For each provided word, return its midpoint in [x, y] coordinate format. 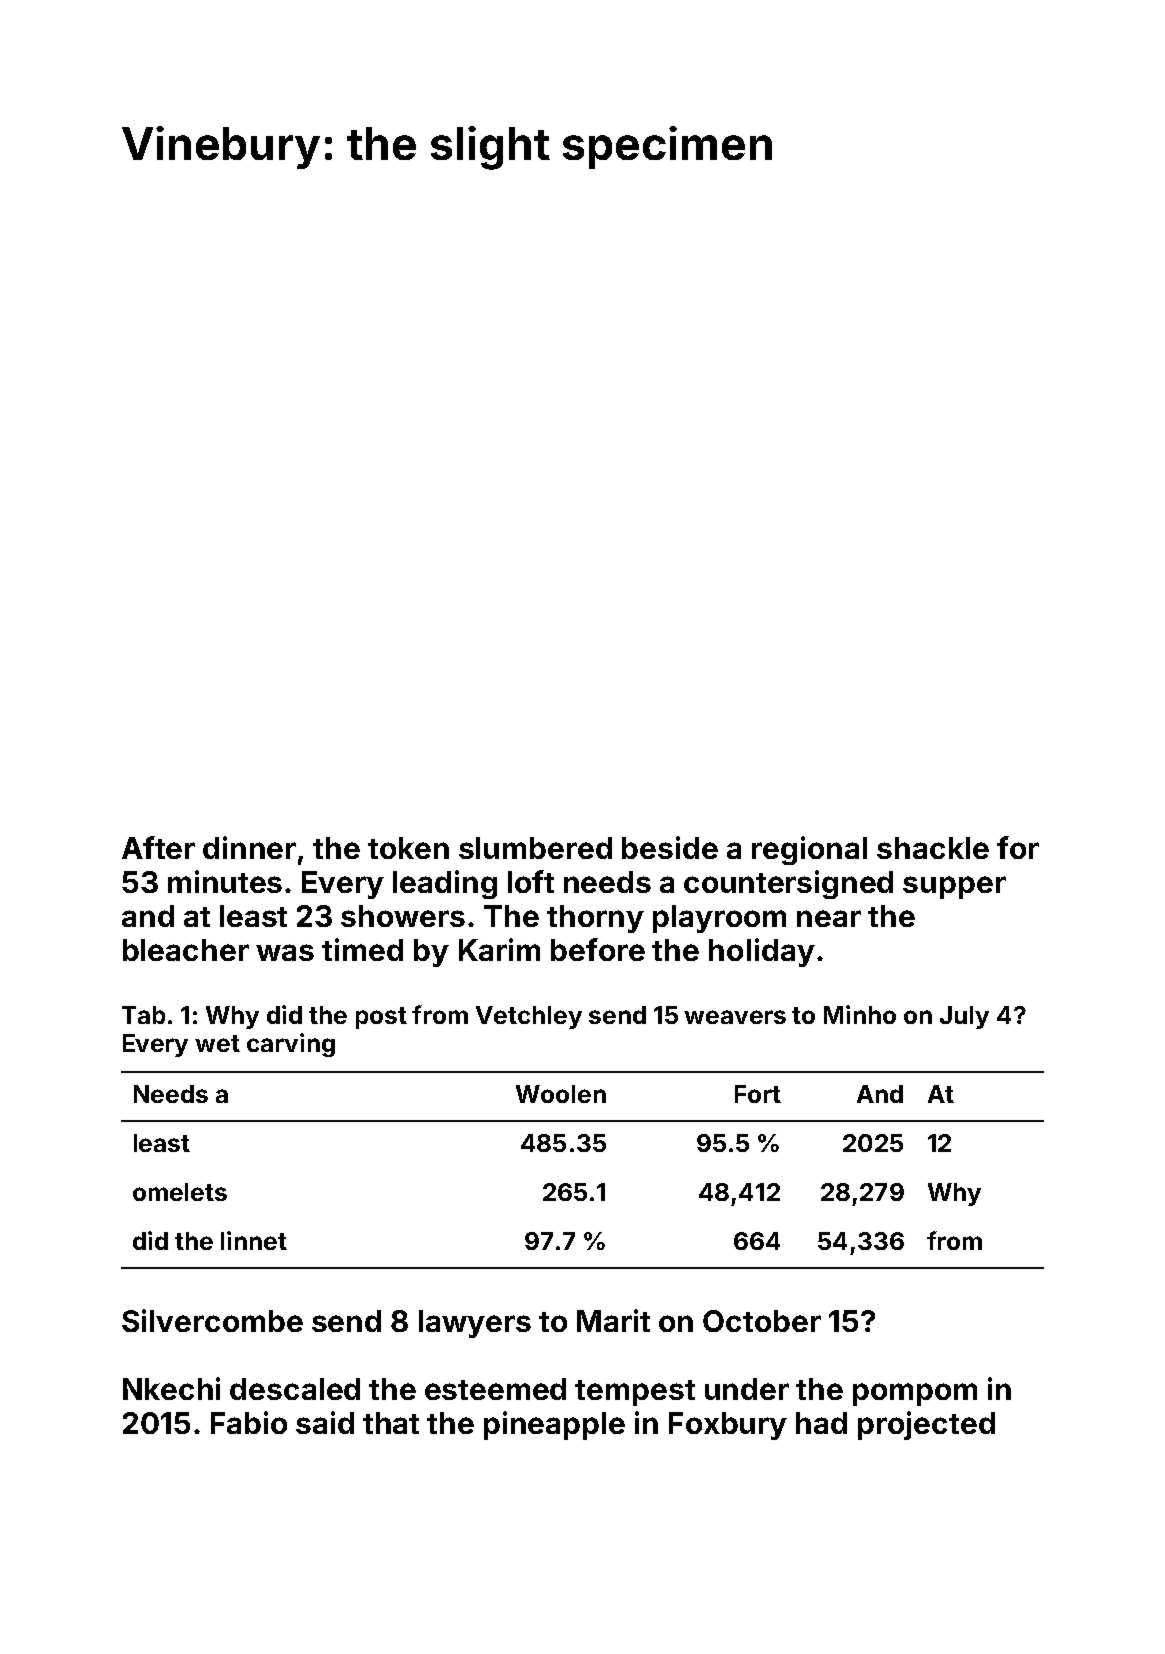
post [381, 1018]
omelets [180, 1192]
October [762, 1321]
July [964, 1017]
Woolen [561, 1094]
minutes [225, 881]
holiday [762, 952]
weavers [735, 1017]
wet [217, 1043]
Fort [758, 1094]
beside [670, 847]
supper [954, 887]
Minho [860, 1014]
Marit [613, 1320]
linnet [254, 1240]
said [325, 1422]
